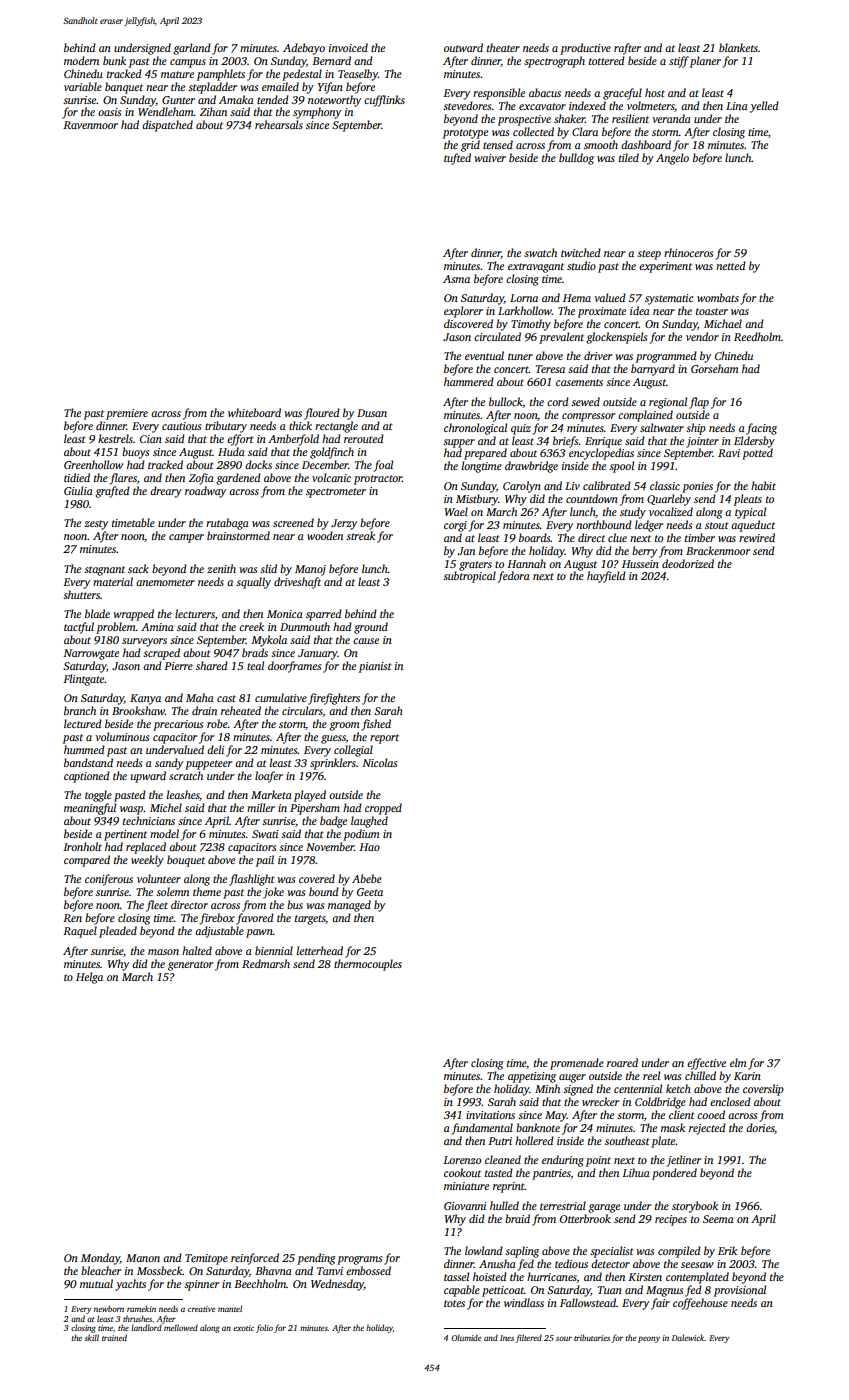 This page has height=1400, width=849. Describe the element at coordinates (764, 107) in the page. I see `yelled` at that location.
